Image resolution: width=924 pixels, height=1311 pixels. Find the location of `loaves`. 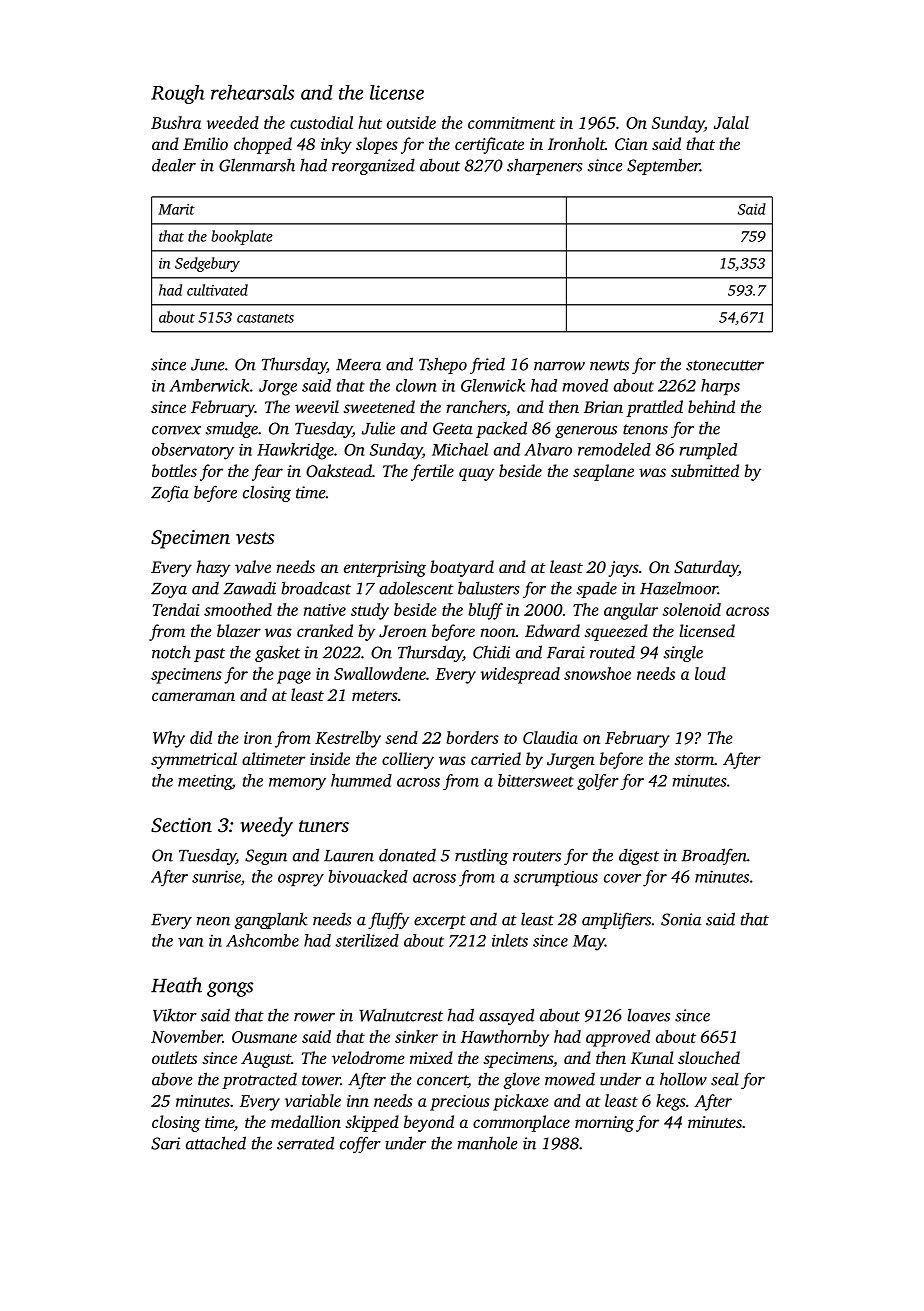

loaves is located at coordinates (648, 1015).
